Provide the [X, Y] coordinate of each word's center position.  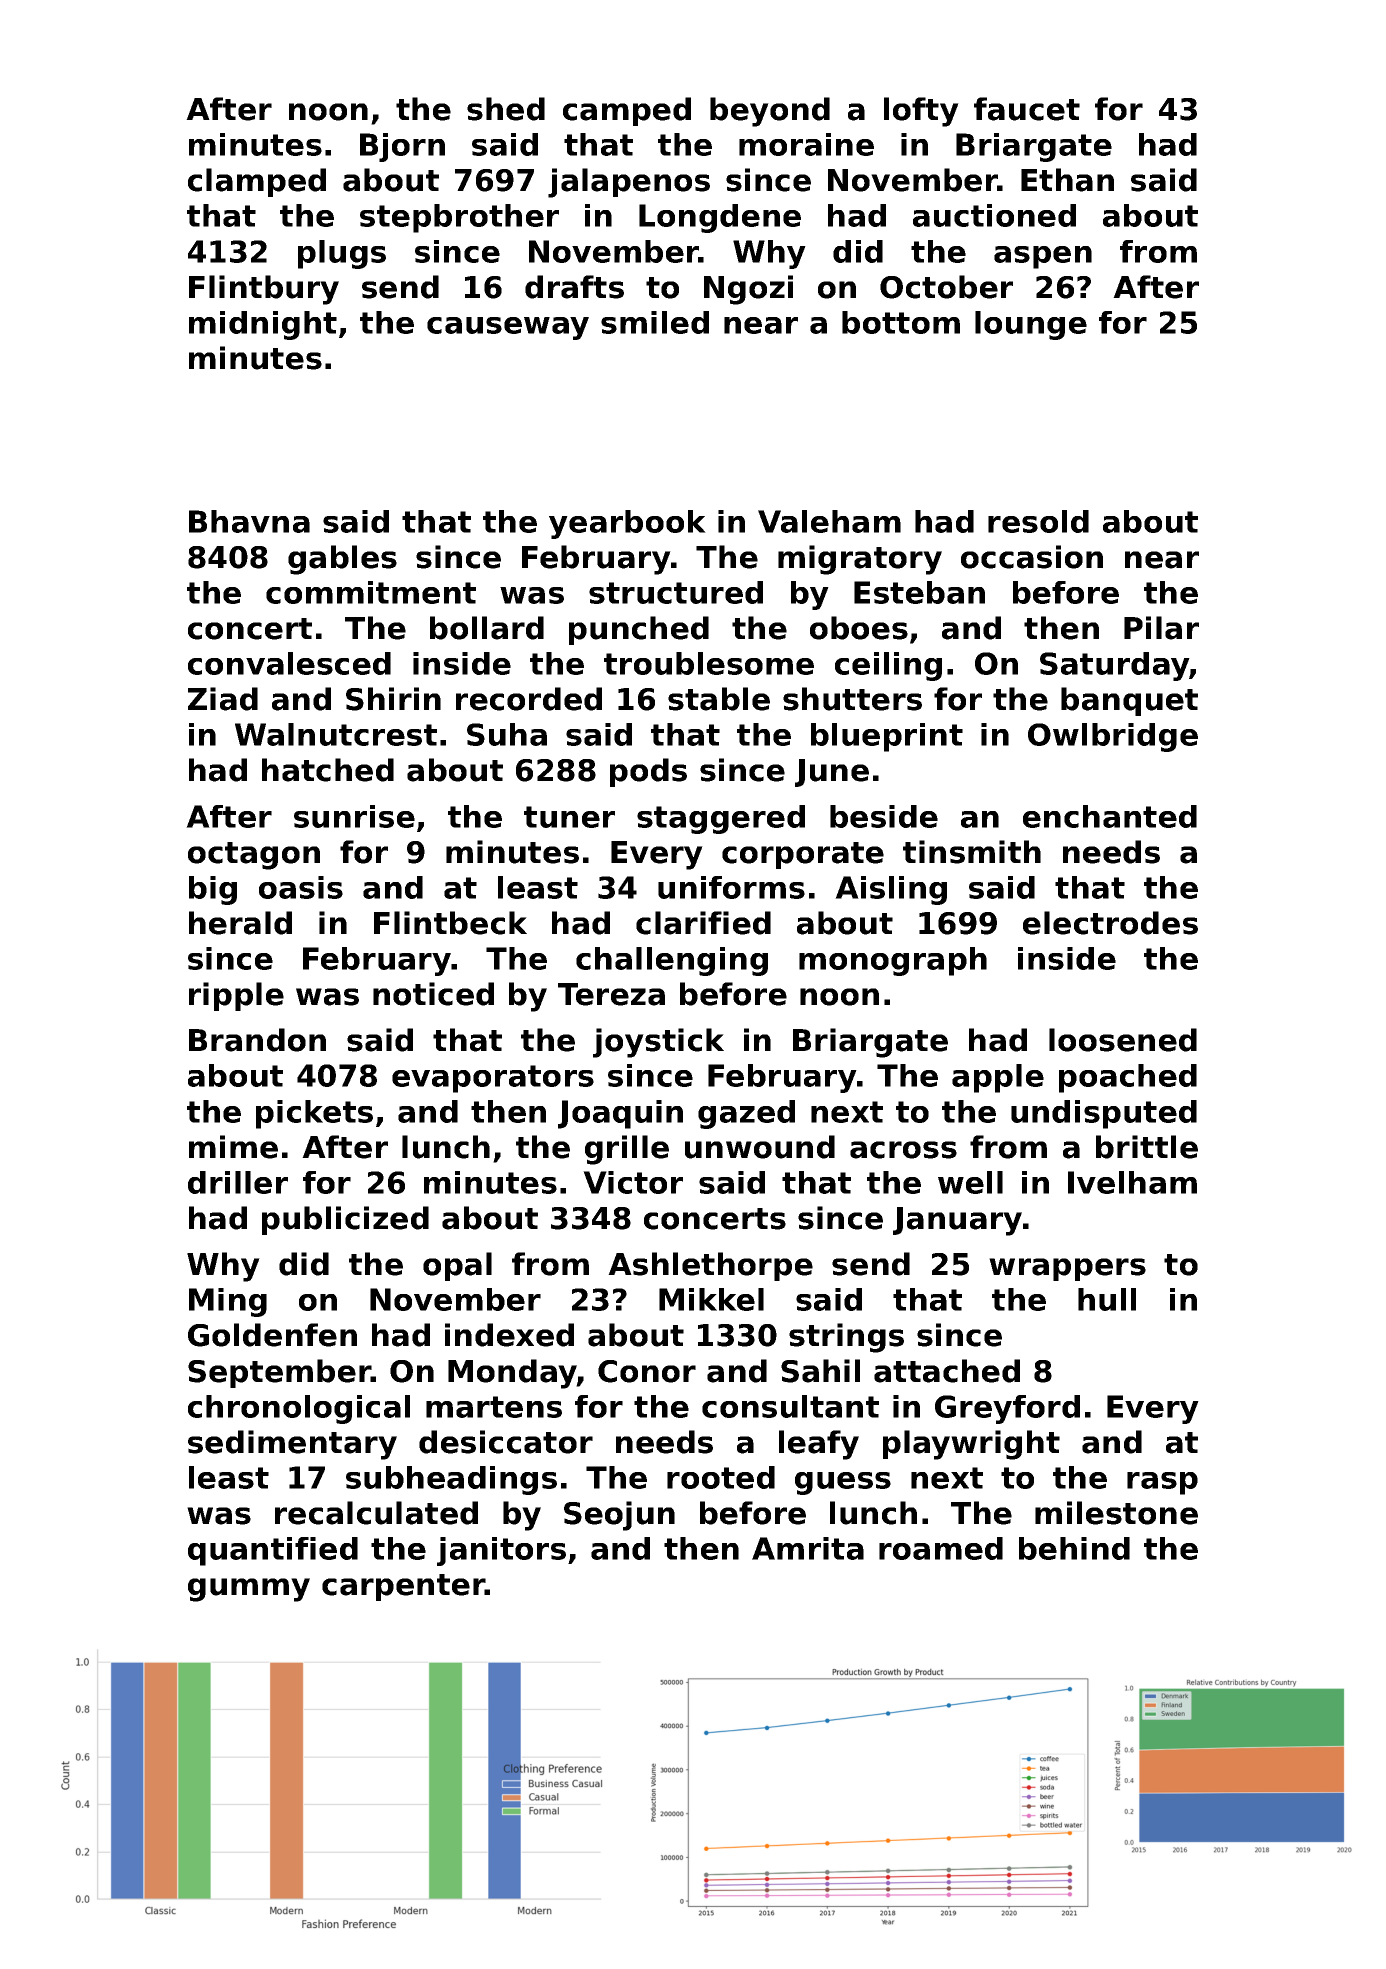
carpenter [403, 1587]
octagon [254, 856]
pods [648, 772]
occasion [1032, 557]
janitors [501, 1551]
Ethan [1067, 180]
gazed [746, 1114]
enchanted [1110, 816]
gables [342, 560]
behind [1074, 1548]
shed [506, 109]
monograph [893, 961]
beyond [770, 112]
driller [238, 1182]
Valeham [829, 521]
